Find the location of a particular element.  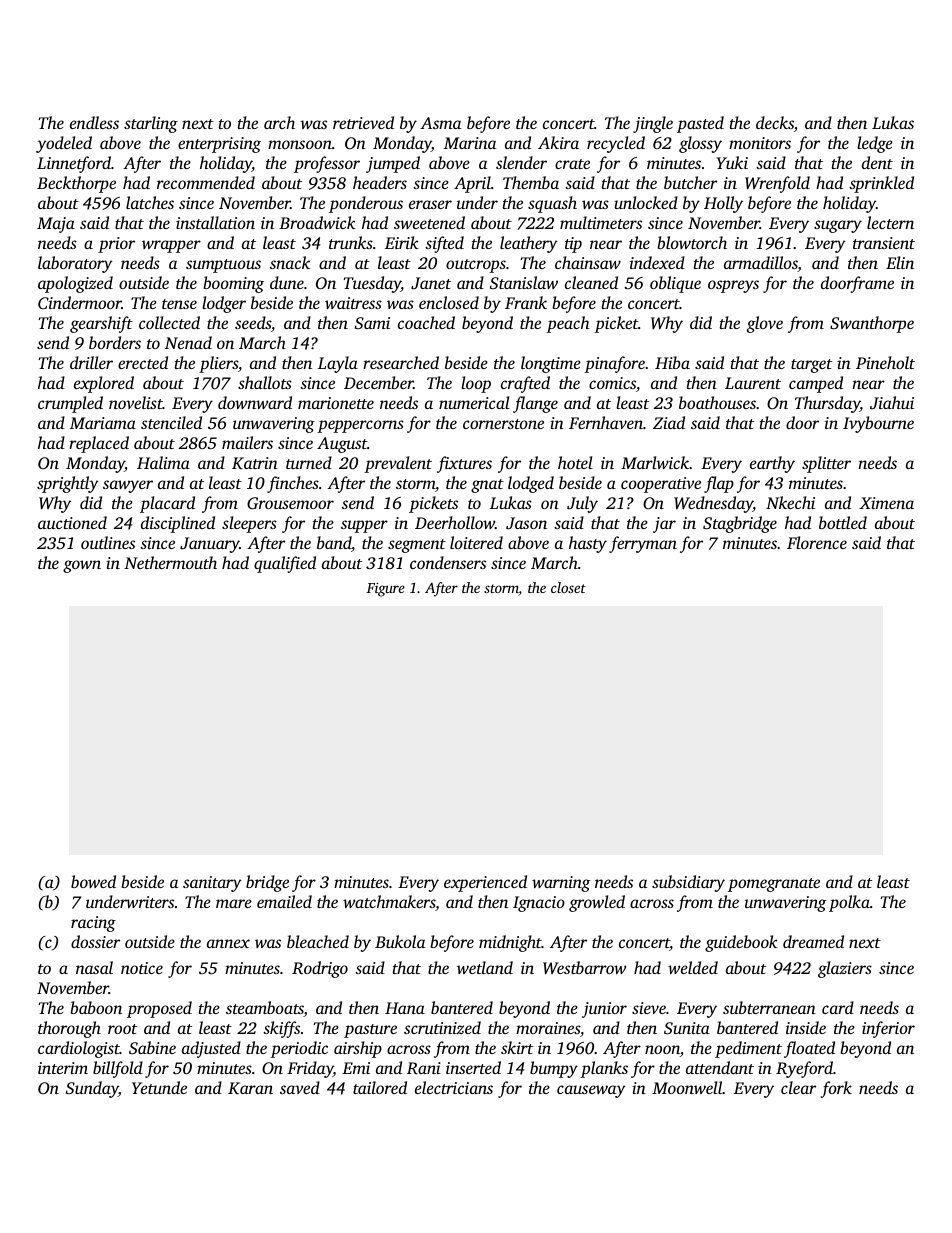

decks is located at coordinates (775, 122).
